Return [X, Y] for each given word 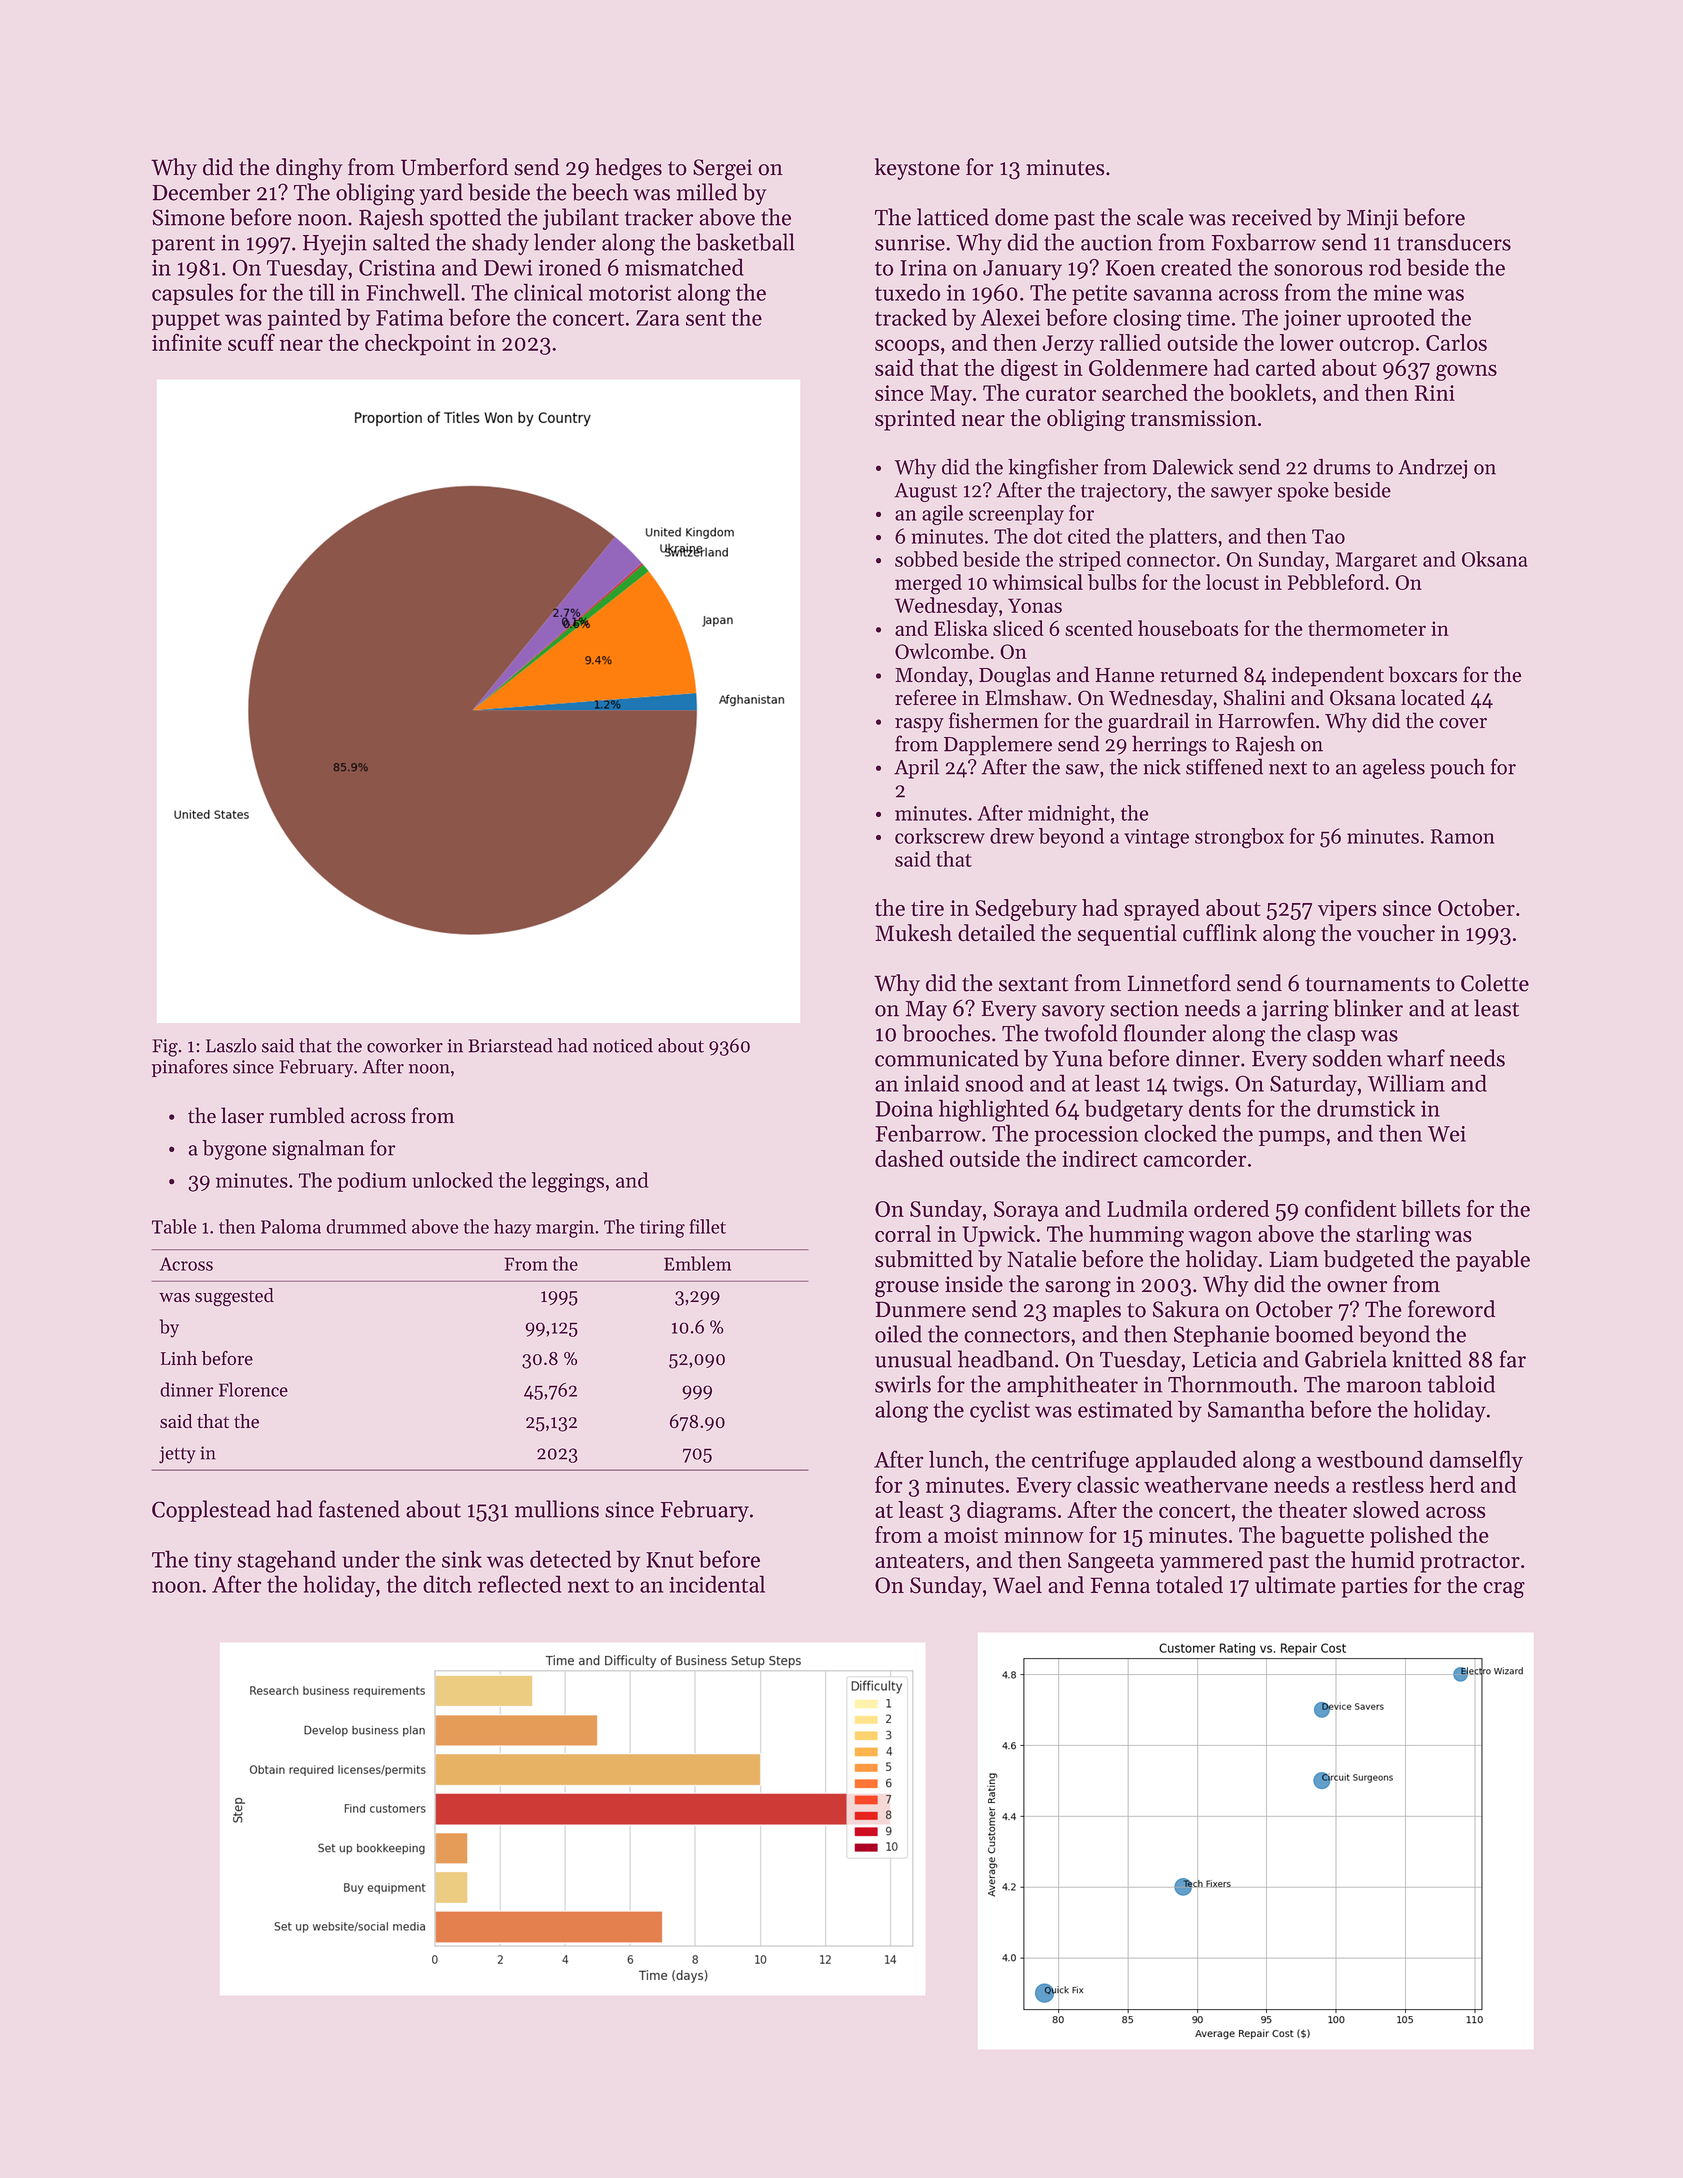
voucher [1396, 933]
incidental [717, 1584]
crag [1504, 1590]
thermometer [1367, 628]
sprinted [915, 420]
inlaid [931, 1083]
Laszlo [231, 1045]
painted [304, 319]
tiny [213, 1562]
